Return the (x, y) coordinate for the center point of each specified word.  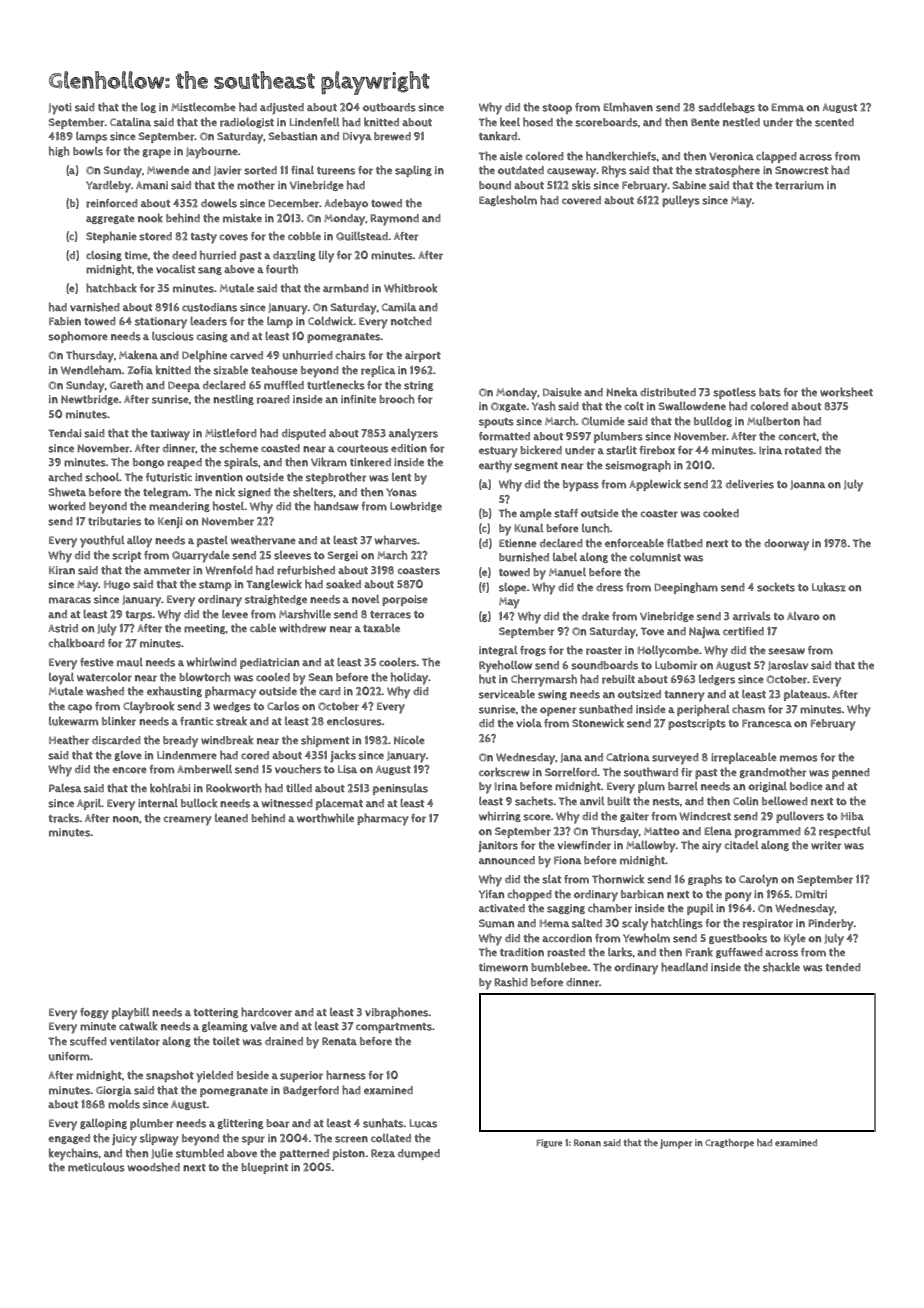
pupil (700, 909)
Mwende (168, 170)
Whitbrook (410, 288)
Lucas (423, 1123)
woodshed (154, 1167)
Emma (788, 107)
